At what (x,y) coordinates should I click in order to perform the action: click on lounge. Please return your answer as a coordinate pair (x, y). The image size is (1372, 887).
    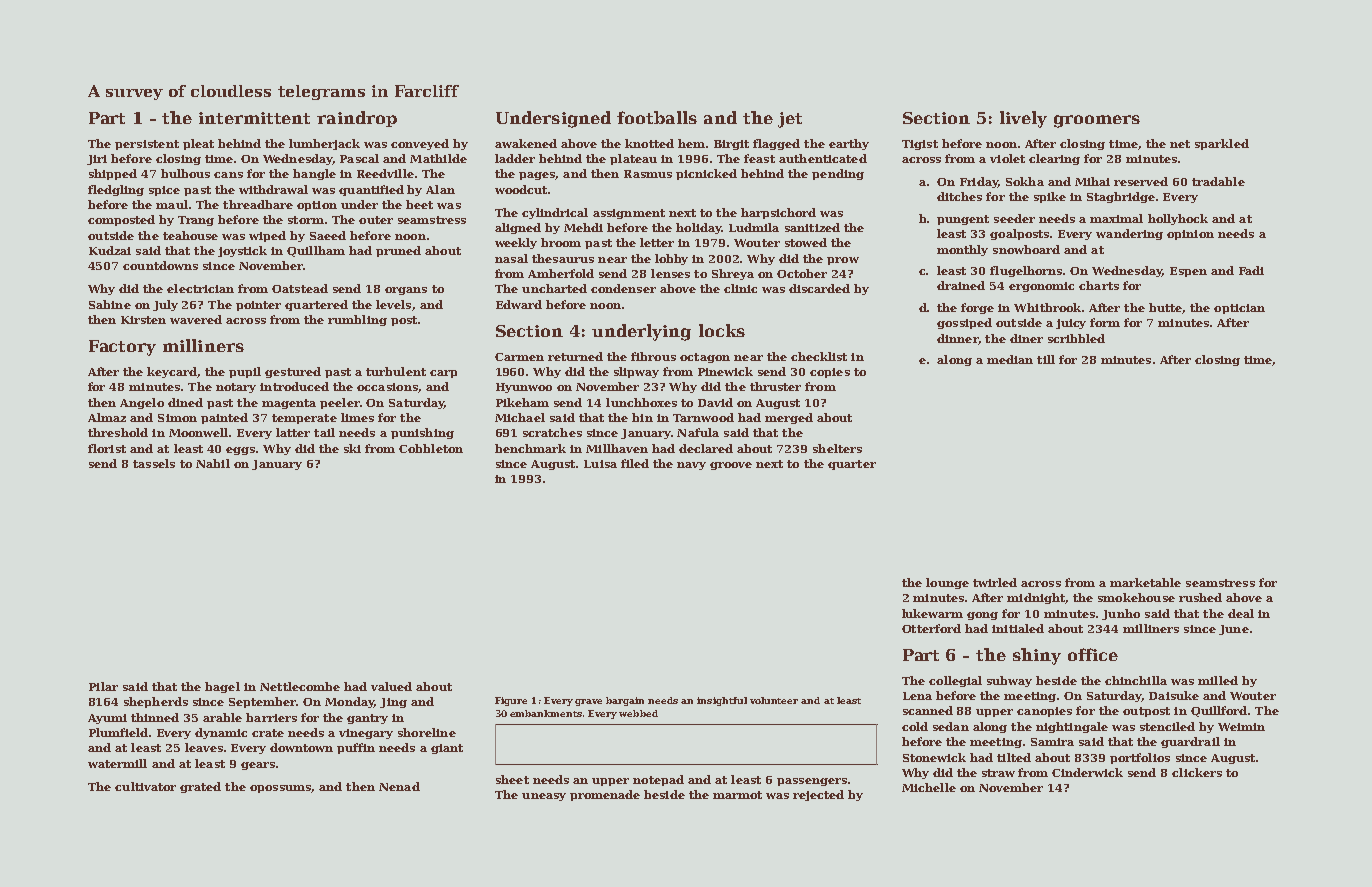
    Looking at the image, I should click on (947, 583).
